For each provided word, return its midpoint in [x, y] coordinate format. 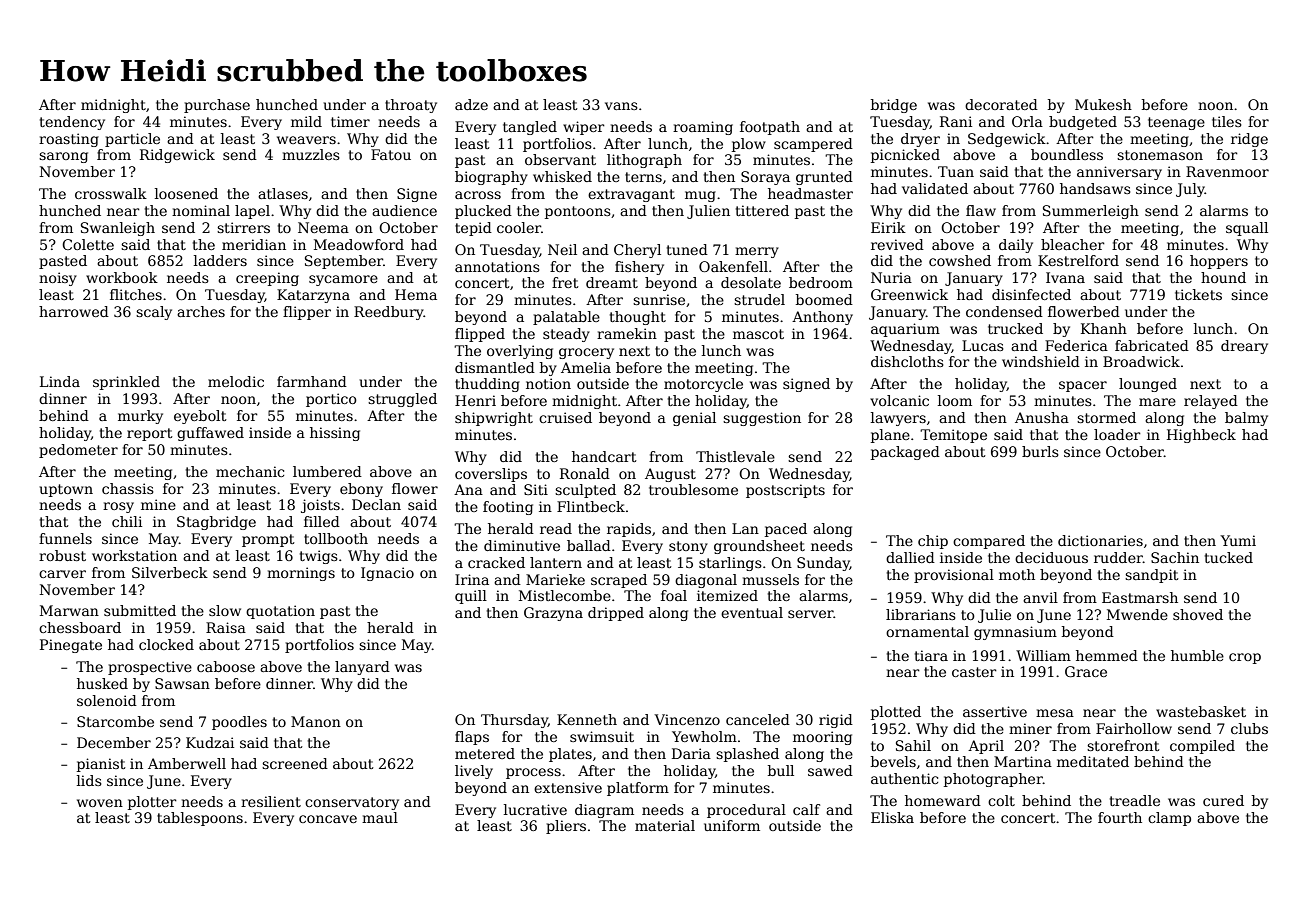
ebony [361, 490]
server [811, 614]
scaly [154, 313]
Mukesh [1103, 104]
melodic [236, 381]
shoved [1198, 614]
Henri [475, 400]
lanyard [362, 668]
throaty [411, 106]
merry [757, 252]
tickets [1198, 294]
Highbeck [1201, 436]
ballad [589, 545]
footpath [770, 128]
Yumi [1238, 540]
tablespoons [200, 819]
